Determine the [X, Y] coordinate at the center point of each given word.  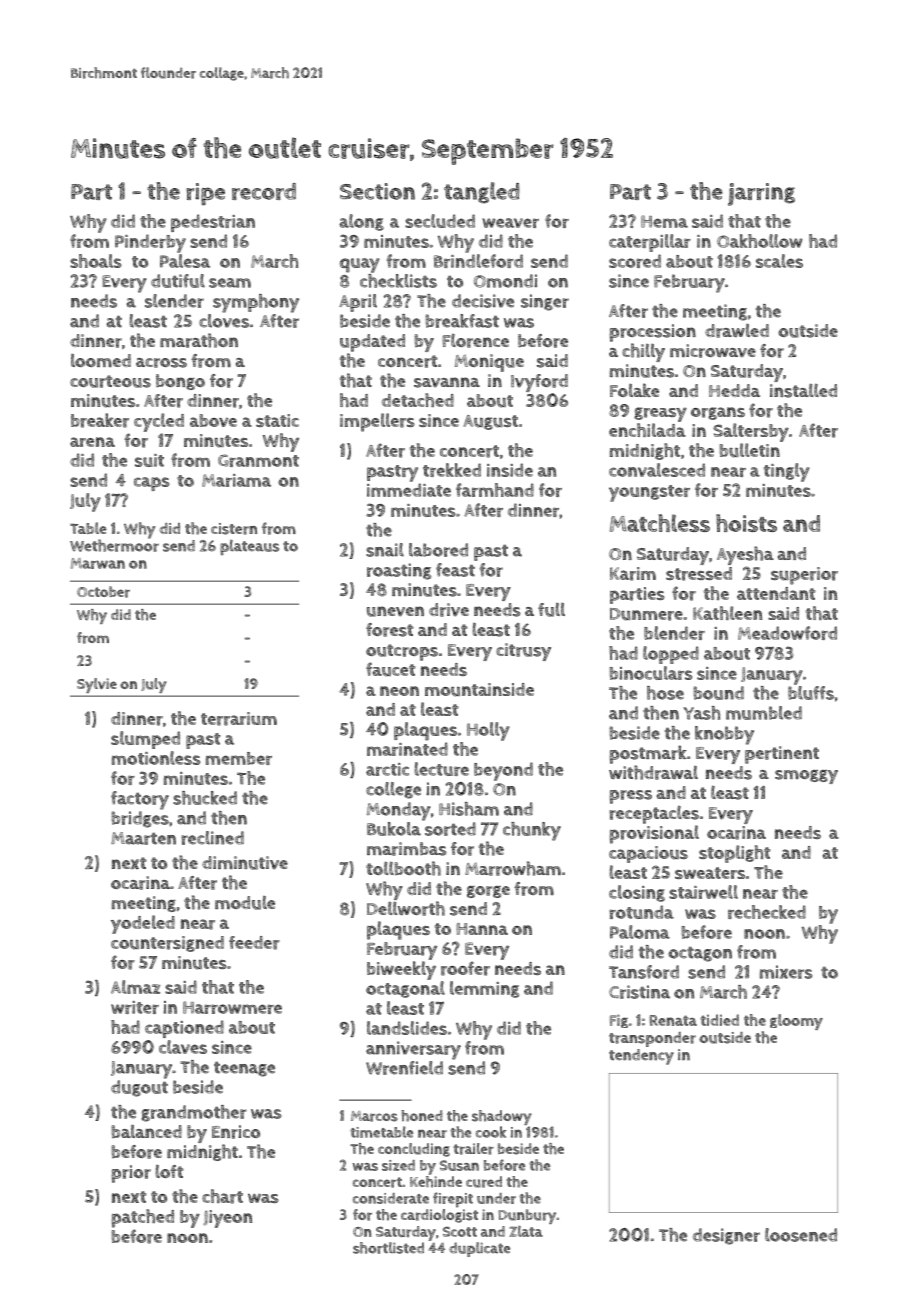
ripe [206, 194]
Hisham [469, 809]
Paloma [640, 932]
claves [183, 1047]
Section [377, 191]
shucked [205, 798]
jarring [761, 194]
